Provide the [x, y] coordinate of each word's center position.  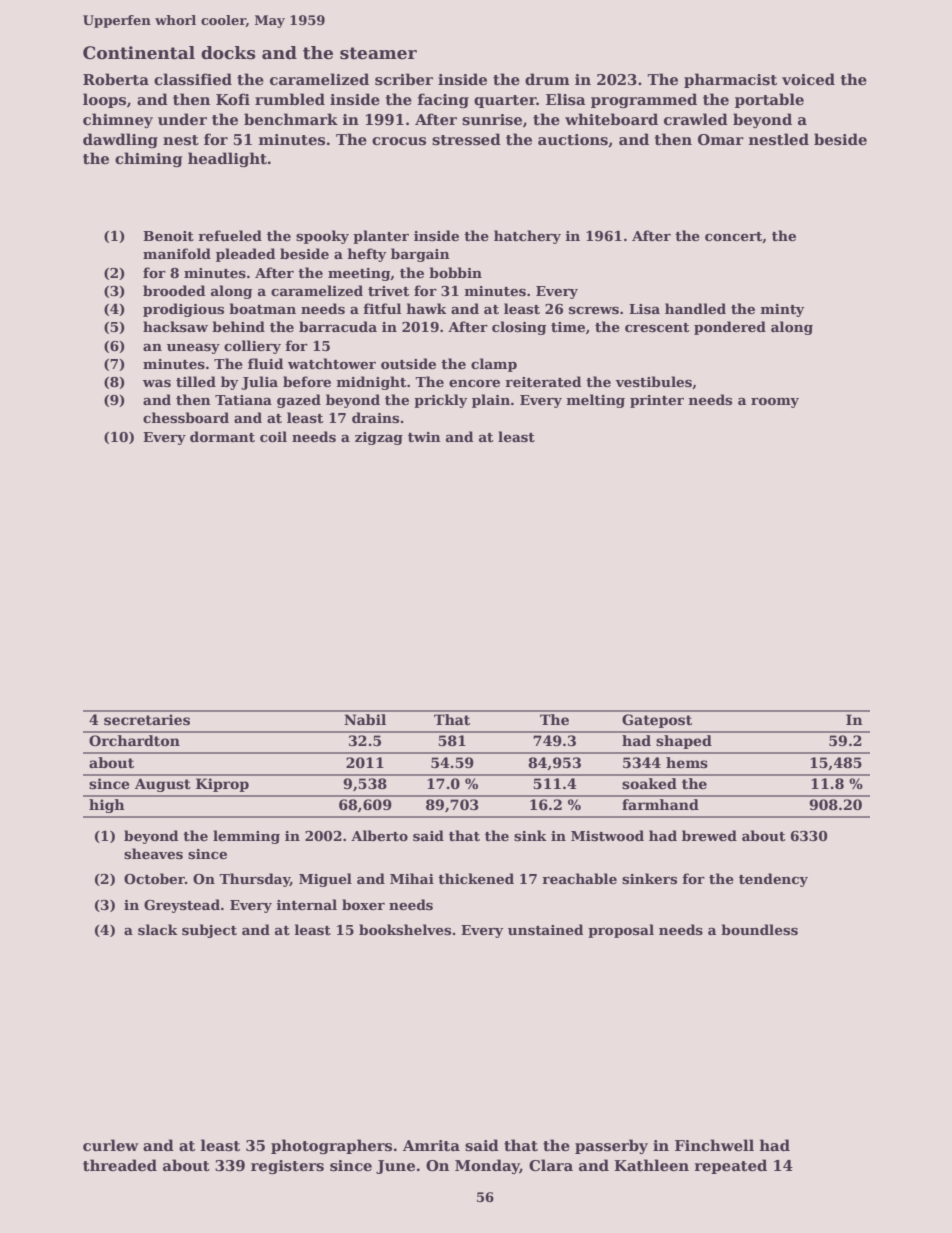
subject [209, 931]
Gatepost [657, 721]
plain [491, 401]
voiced [808, 79]
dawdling [120, 140]
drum [547, 79]
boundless [759, 929]
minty [783, 310]
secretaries [147, 719]
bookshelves [405, 929]
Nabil [365, 719]
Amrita [431, 1146]
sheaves [153, 853]
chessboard [186, 417]
